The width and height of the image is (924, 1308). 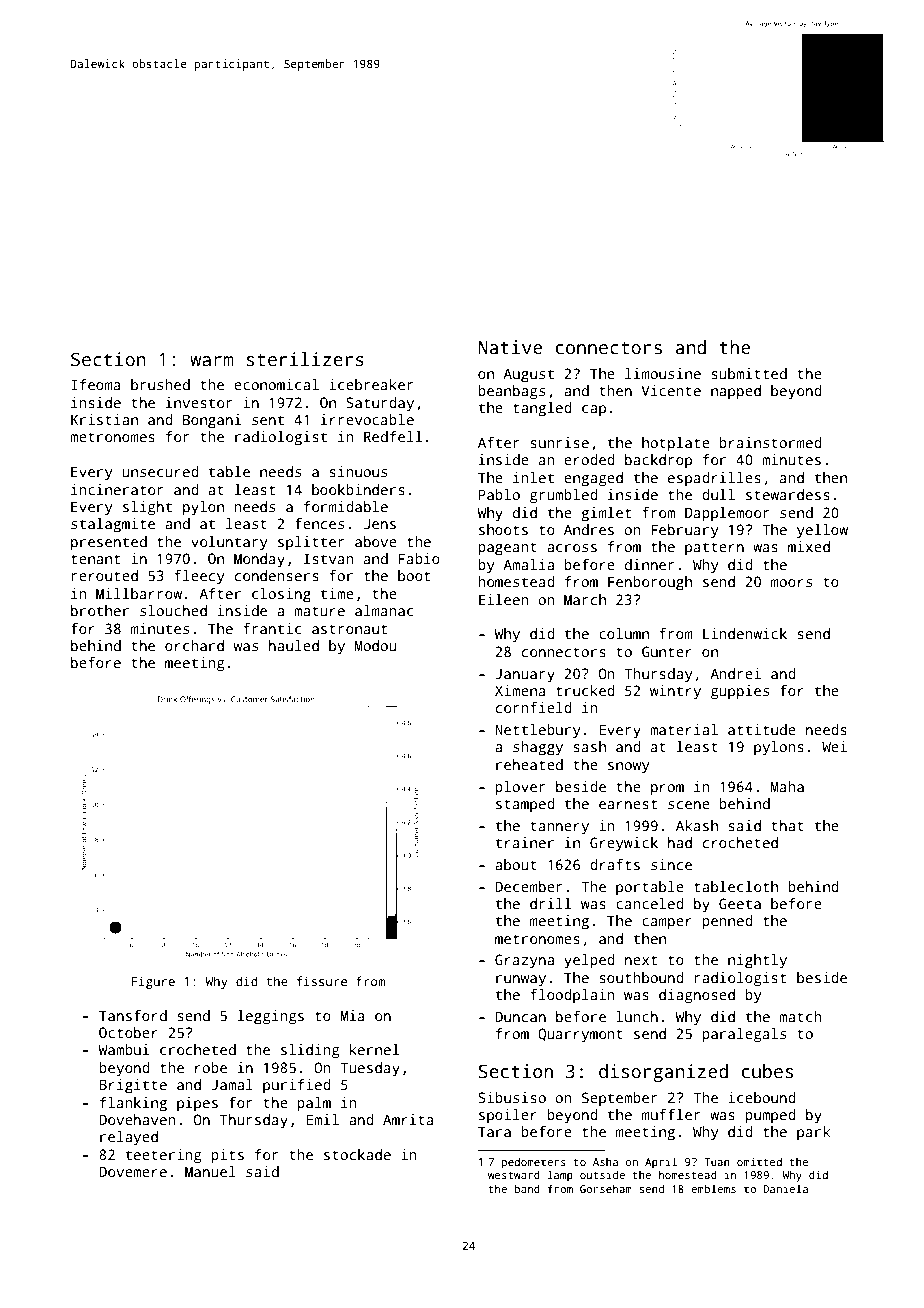 What do you see at coordinates (671, 390) in the image?
I see `Vicente` at bounding box center [671, 390].
